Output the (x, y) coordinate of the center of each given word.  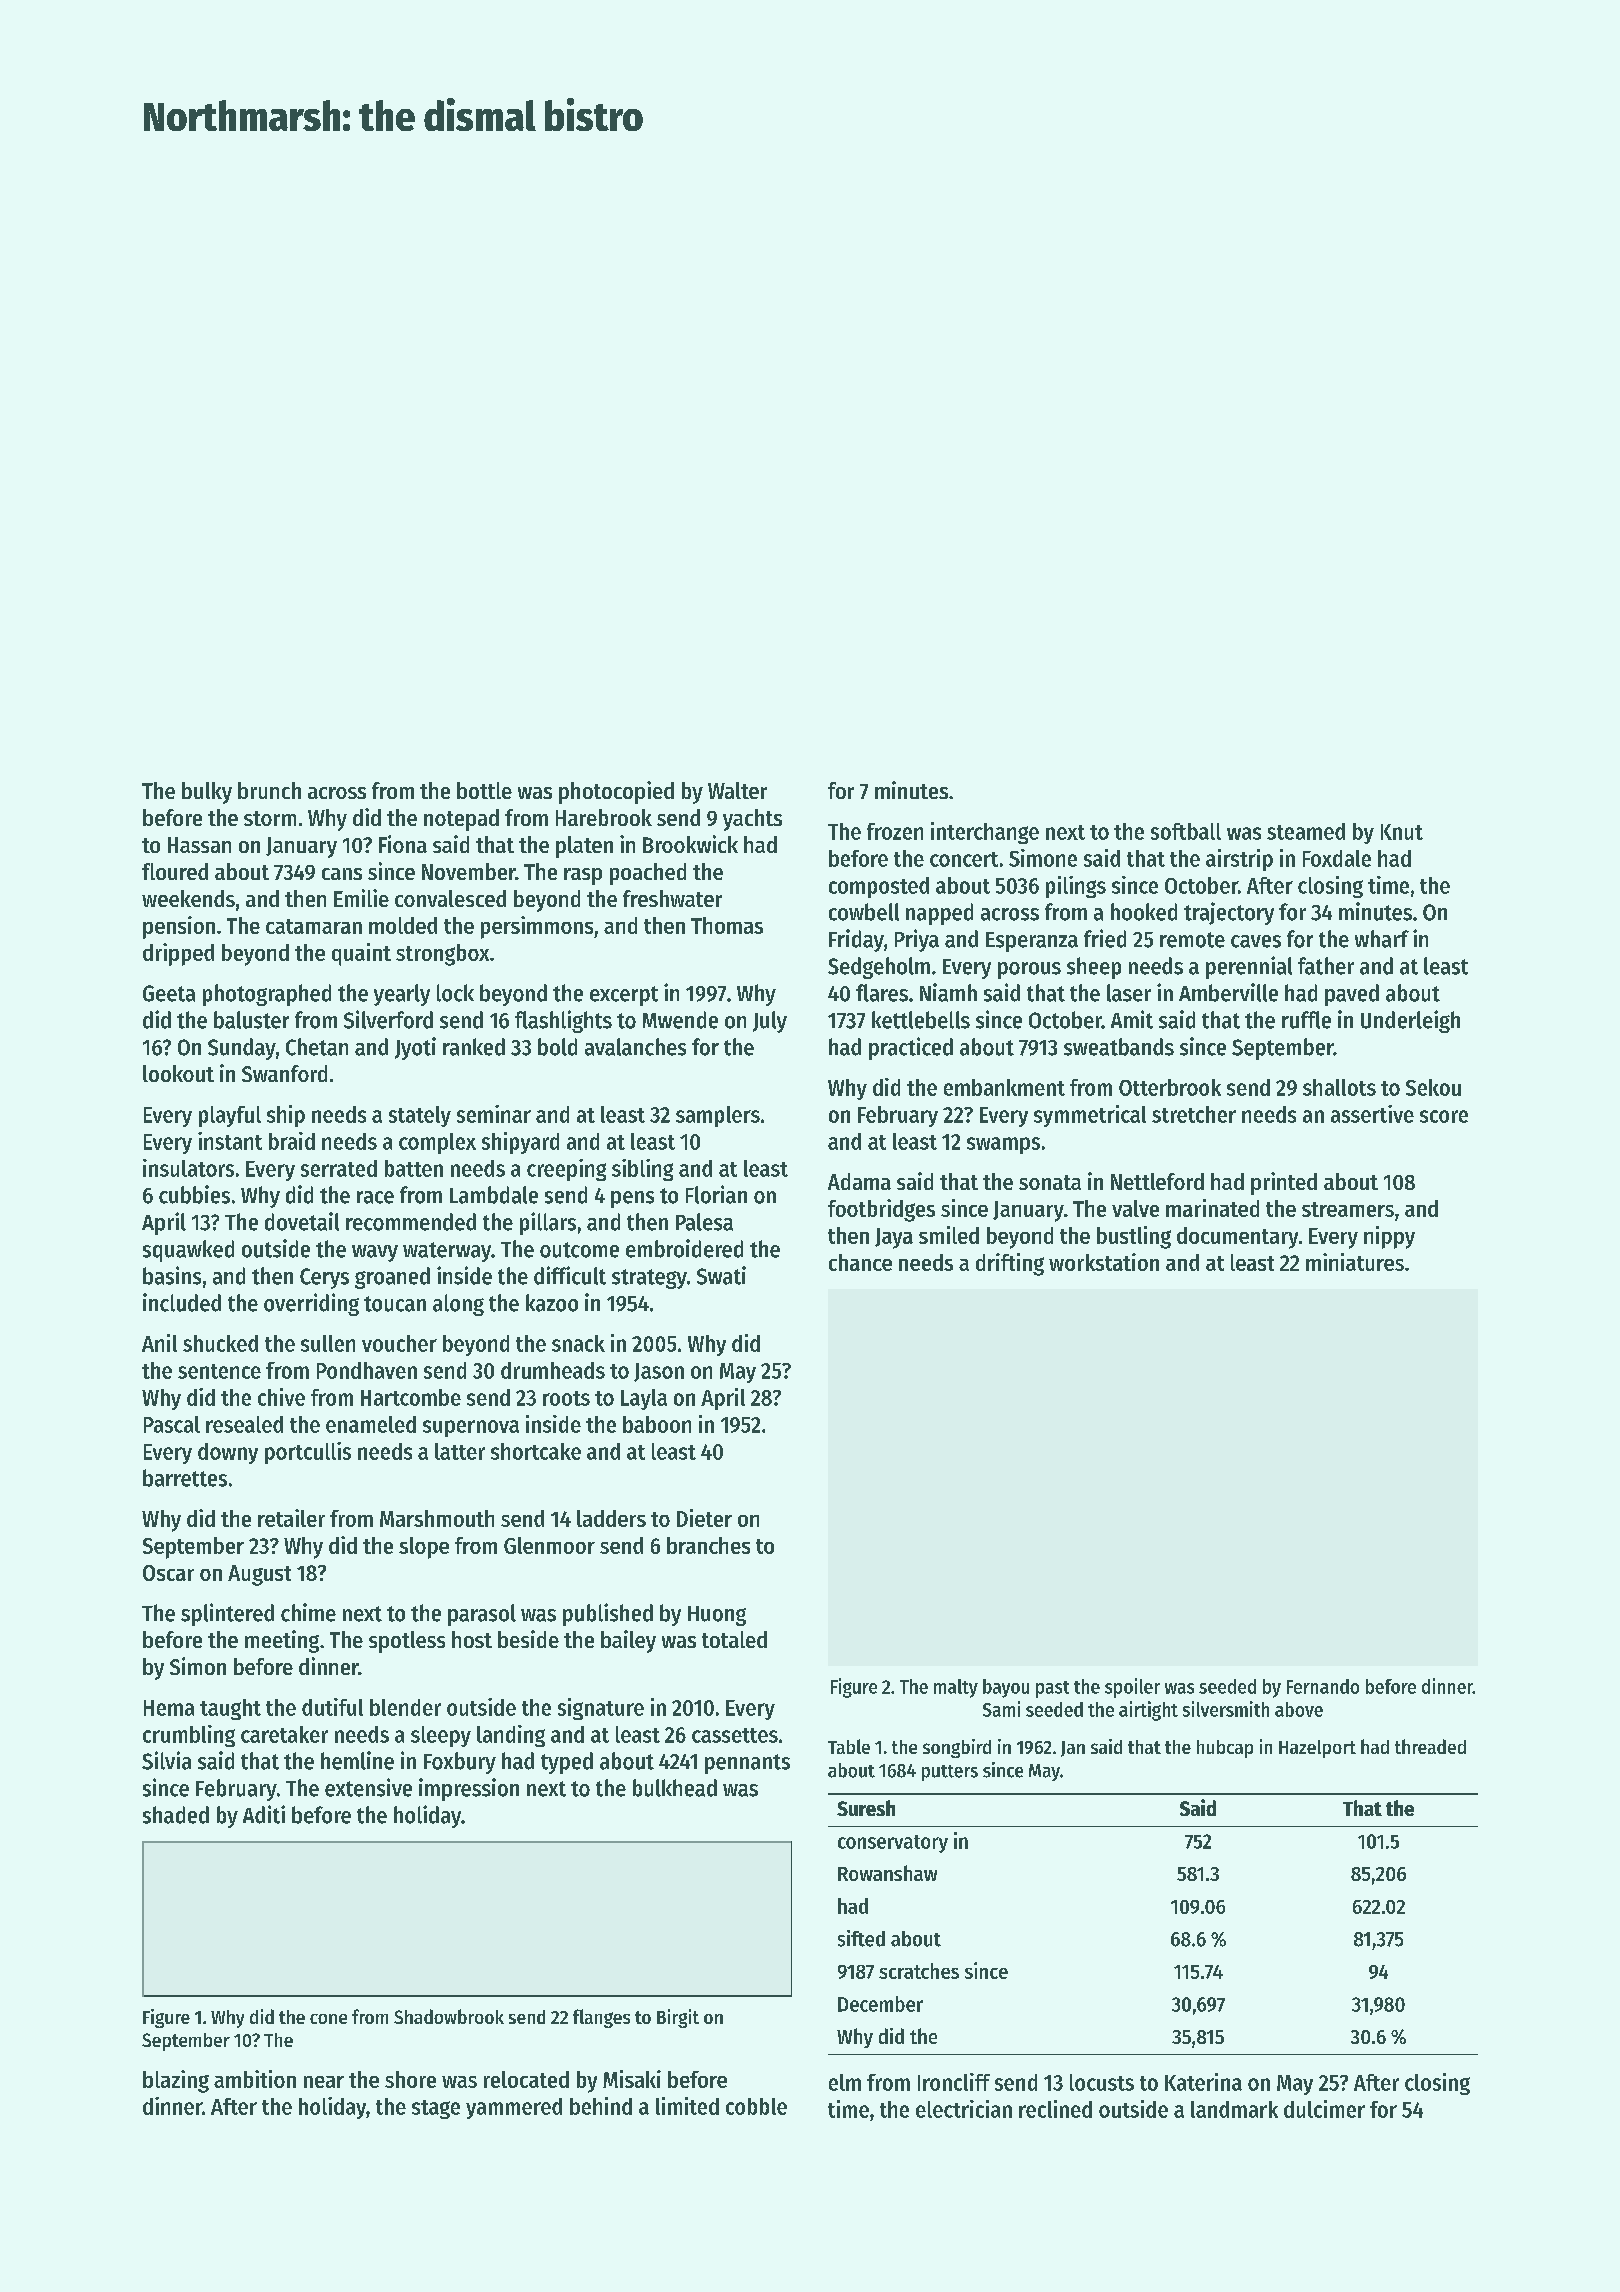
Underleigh (1410, 1021)
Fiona (403, 844)
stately (420, 1116)
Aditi (264, 1814)
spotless (407, 1642)
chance (860, 1262)
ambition (255, 2079)
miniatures (1355, 1262)
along (458, 1305)
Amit (1132, 1019)
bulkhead (675, 1788)
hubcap (1225, 1749)
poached (648, 874)
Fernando (1323, 1686)
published (608, 1614)
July (770, 1022)
